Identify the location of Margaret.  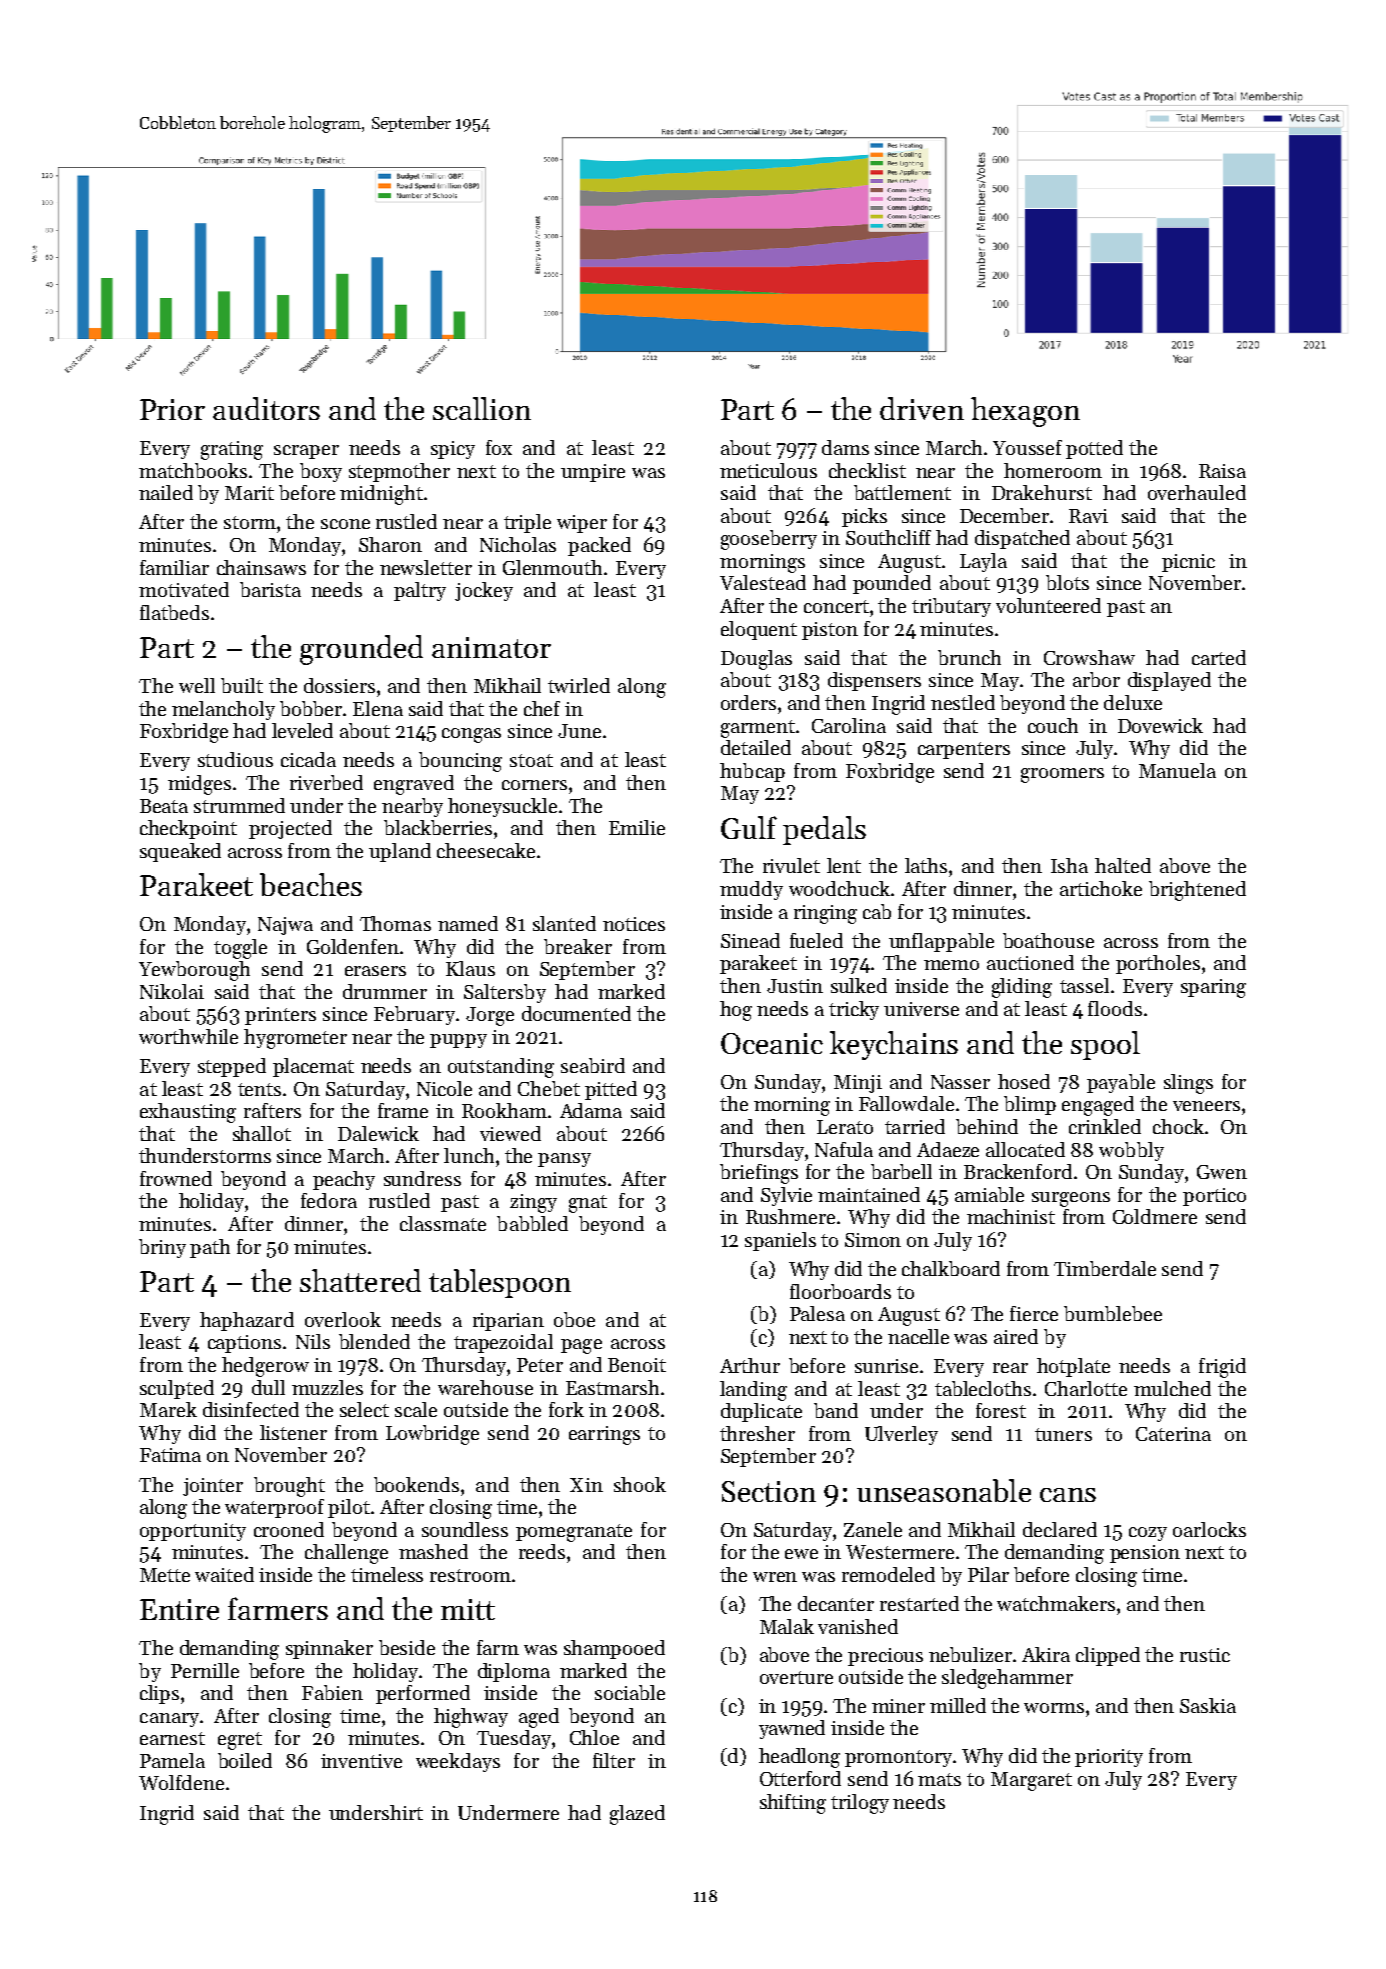
(1031, 1781).
